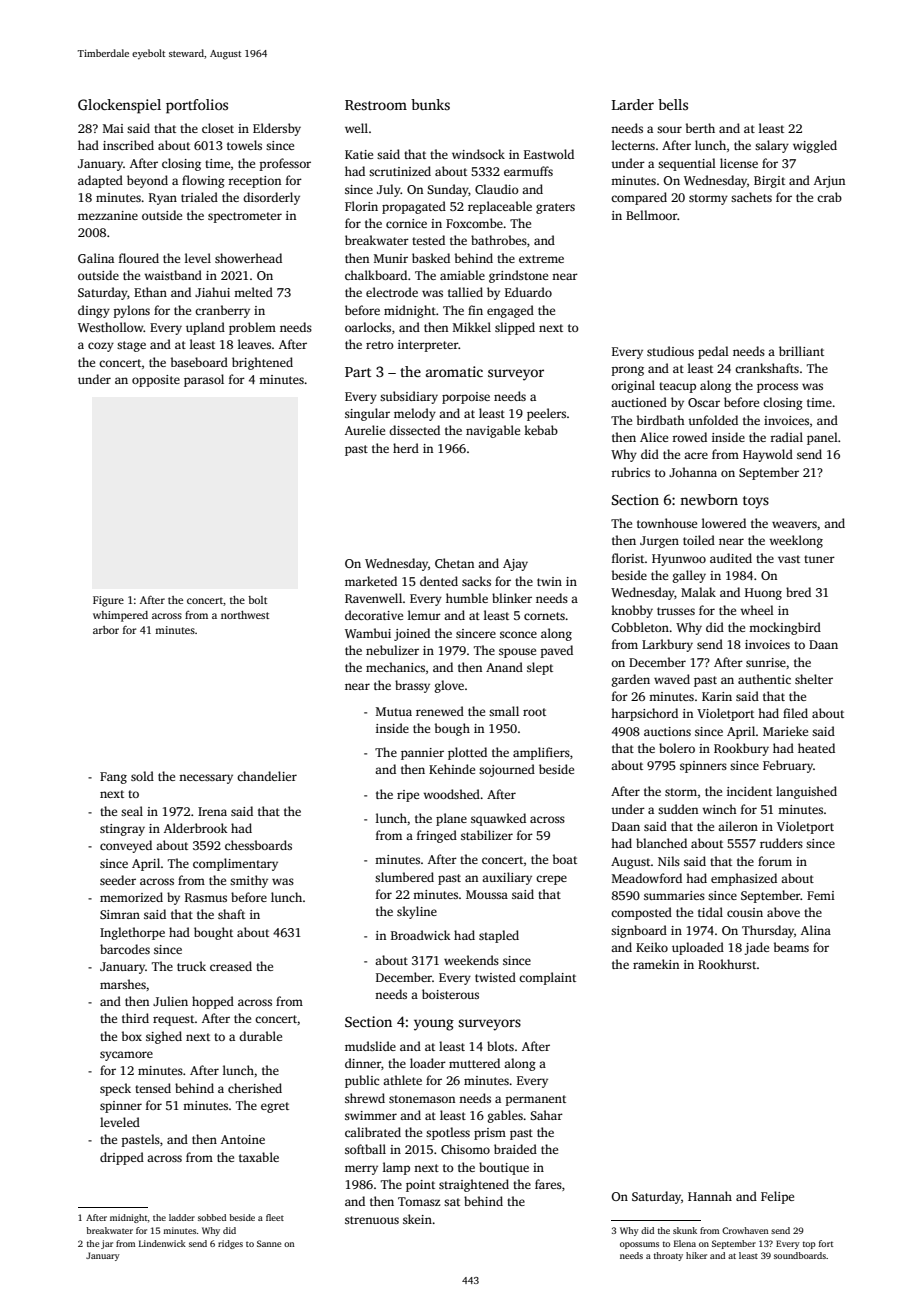  I want to click on seeder, so click(118, 880).
